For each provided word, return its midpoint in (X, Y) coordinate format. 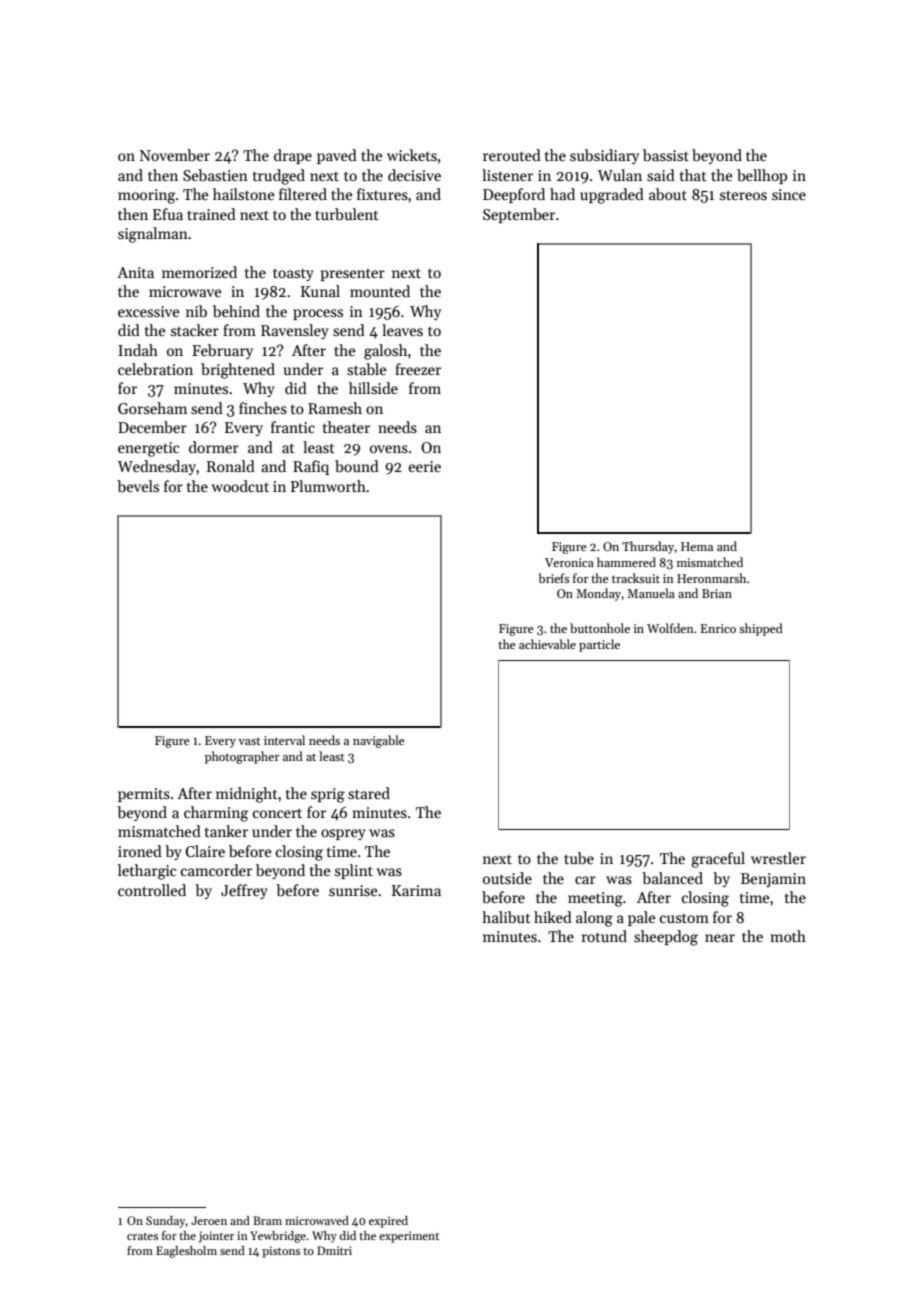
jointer (216, 1237)
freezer (418, 369)
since (789, 194)
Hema (697, 546)
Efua (168, 214)
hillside (373, 388)
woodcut (240, 486)
